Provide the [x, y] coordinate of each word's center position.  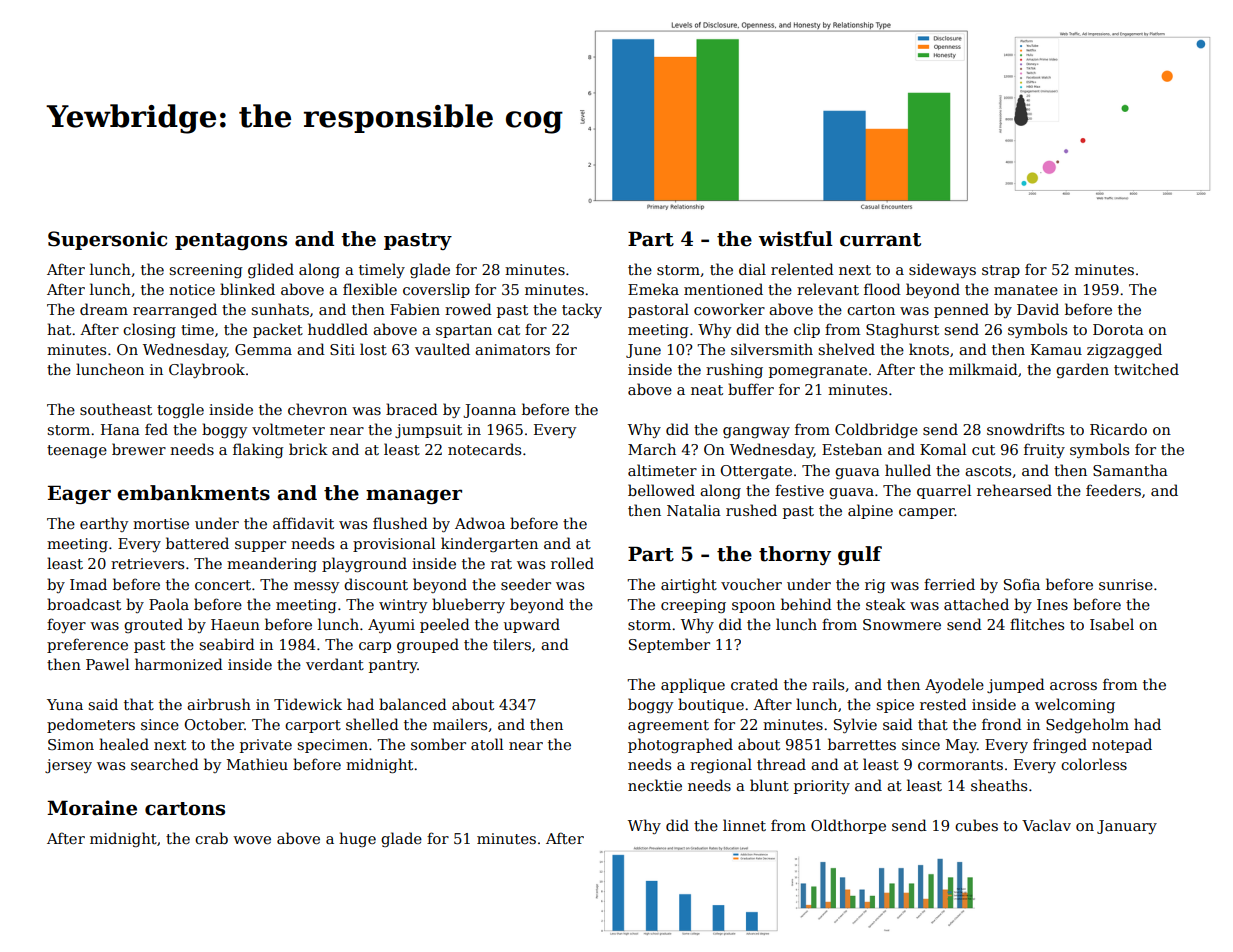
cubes [976, 825]
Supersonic [107, 240]
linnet [744, 825]
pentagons [231, 241]
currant [880, 240]
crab [211, 838]
